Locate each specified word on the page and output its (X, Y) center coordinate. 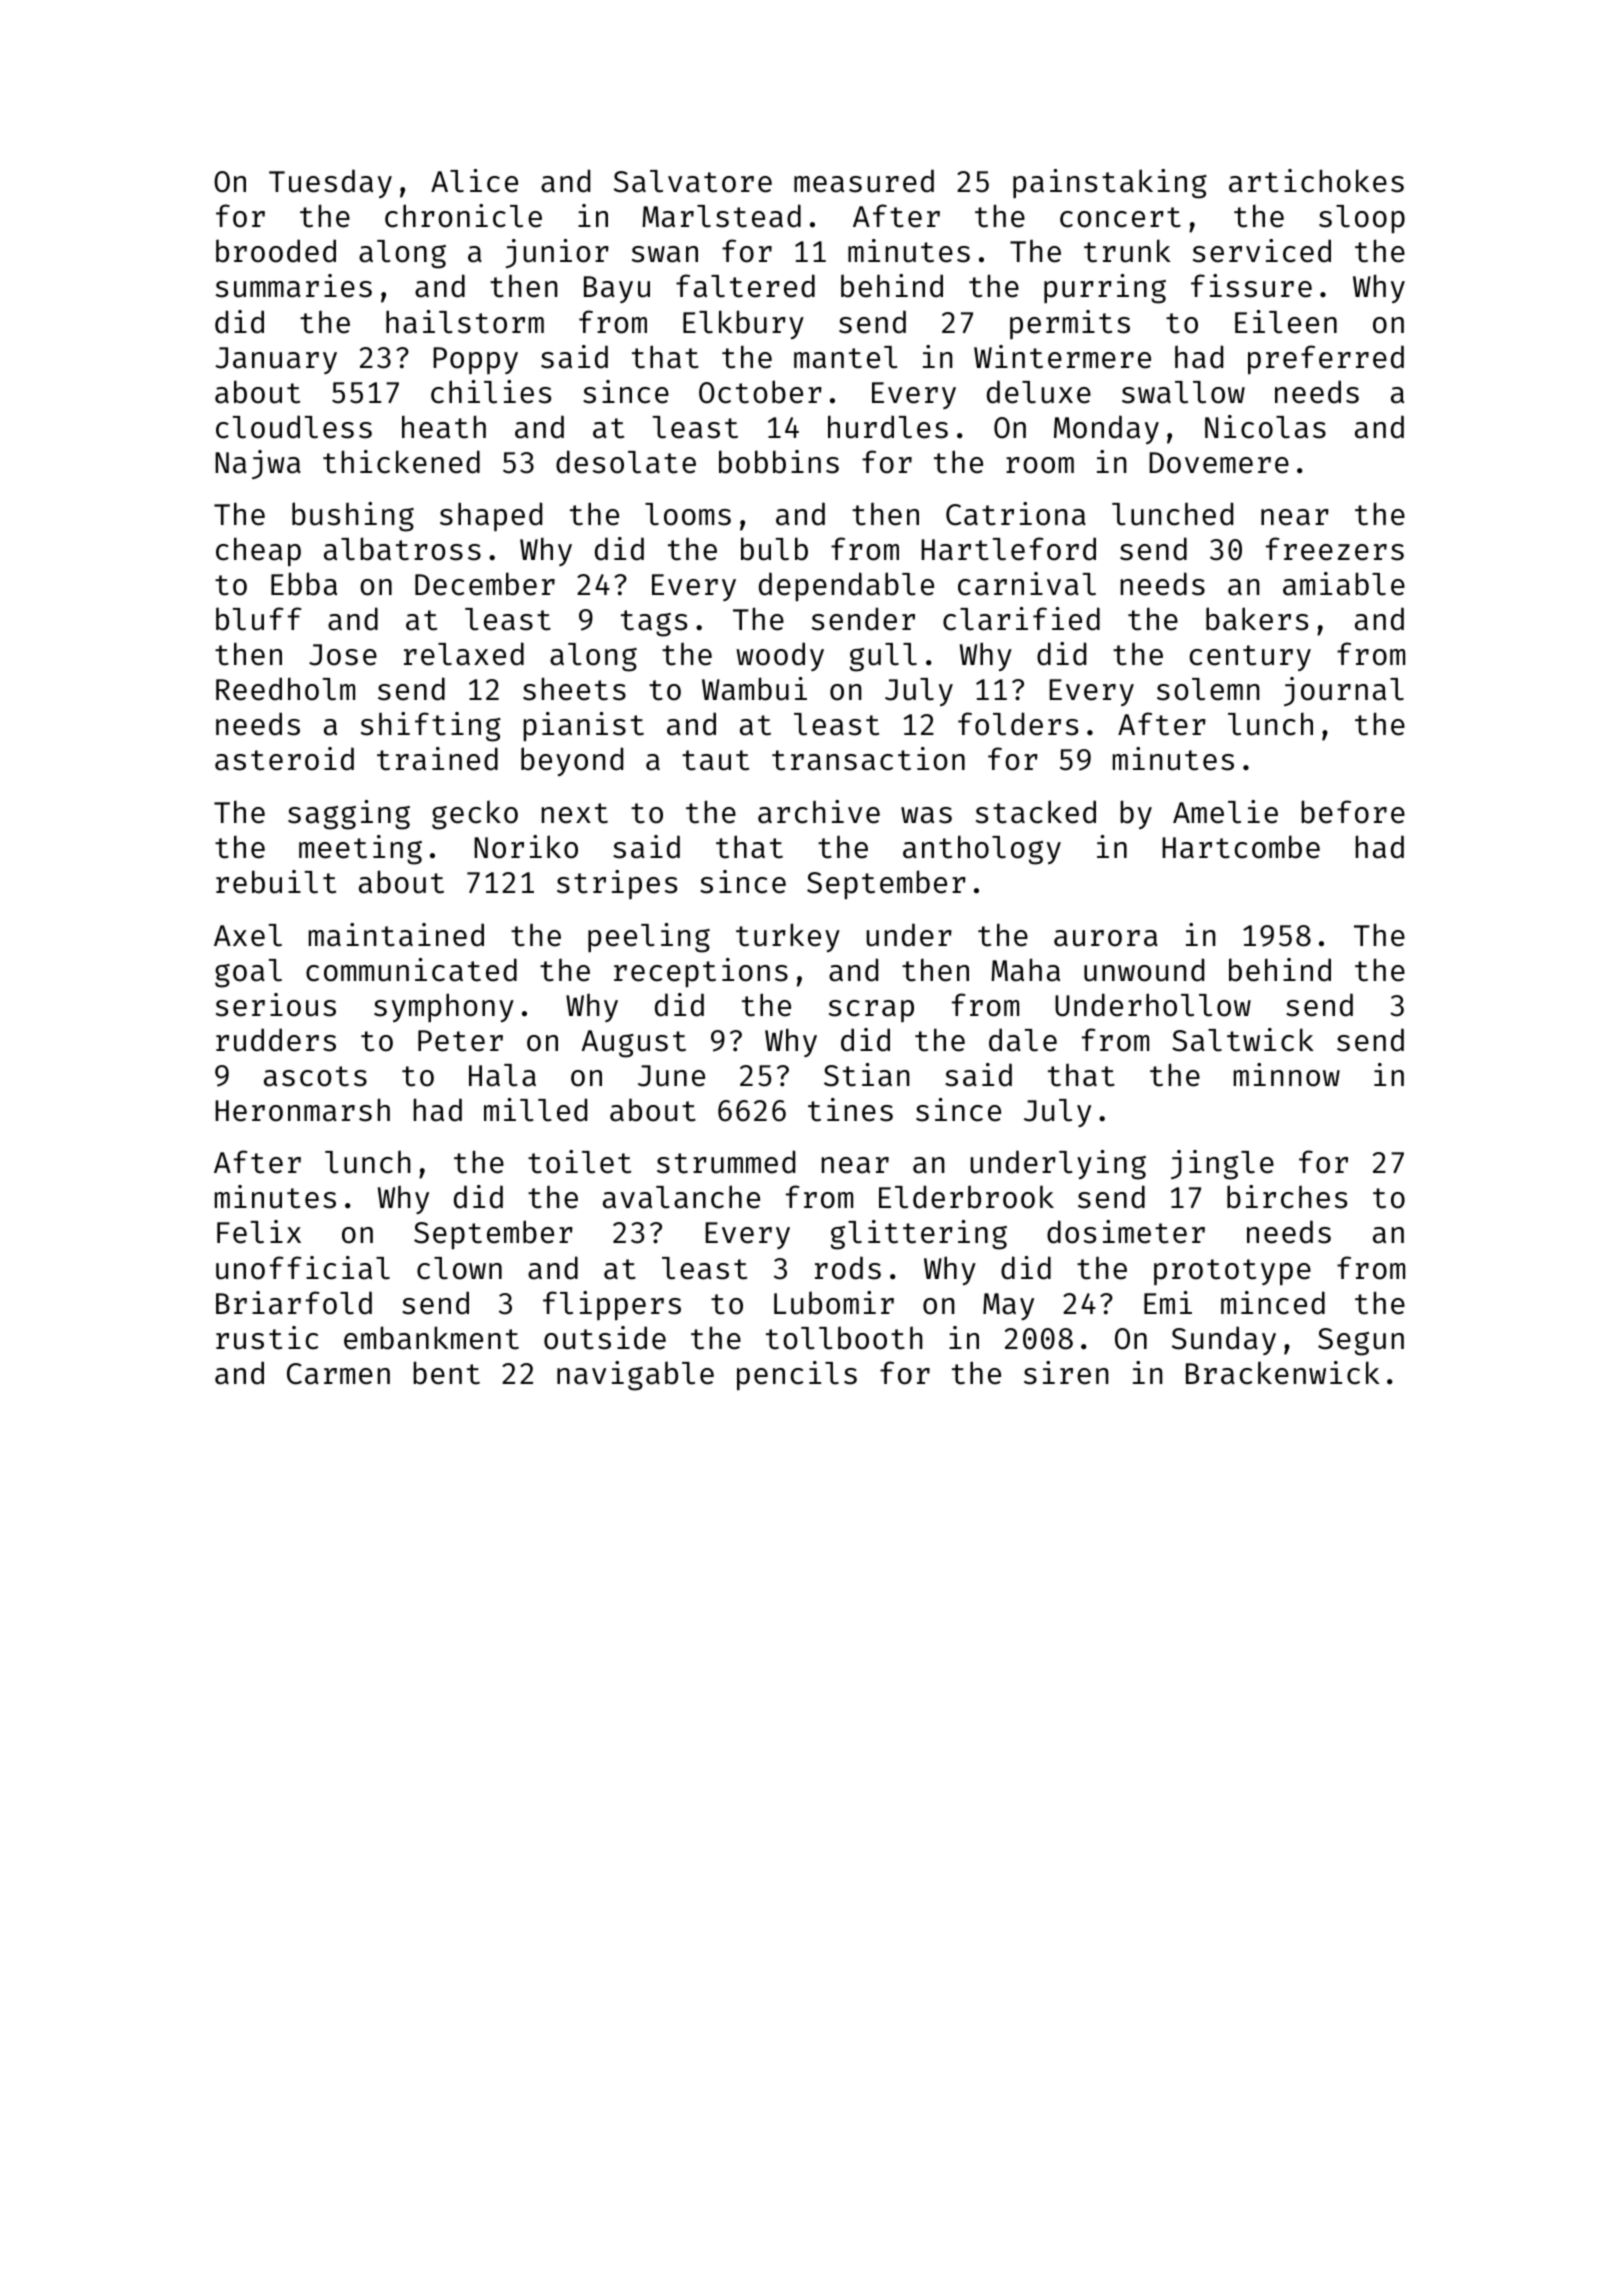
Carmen (338, 1374)
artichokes (1316, 181)
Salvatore (693, 181)
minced (1273, 1303)
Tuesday (330, 183)
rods (848, 1268)
